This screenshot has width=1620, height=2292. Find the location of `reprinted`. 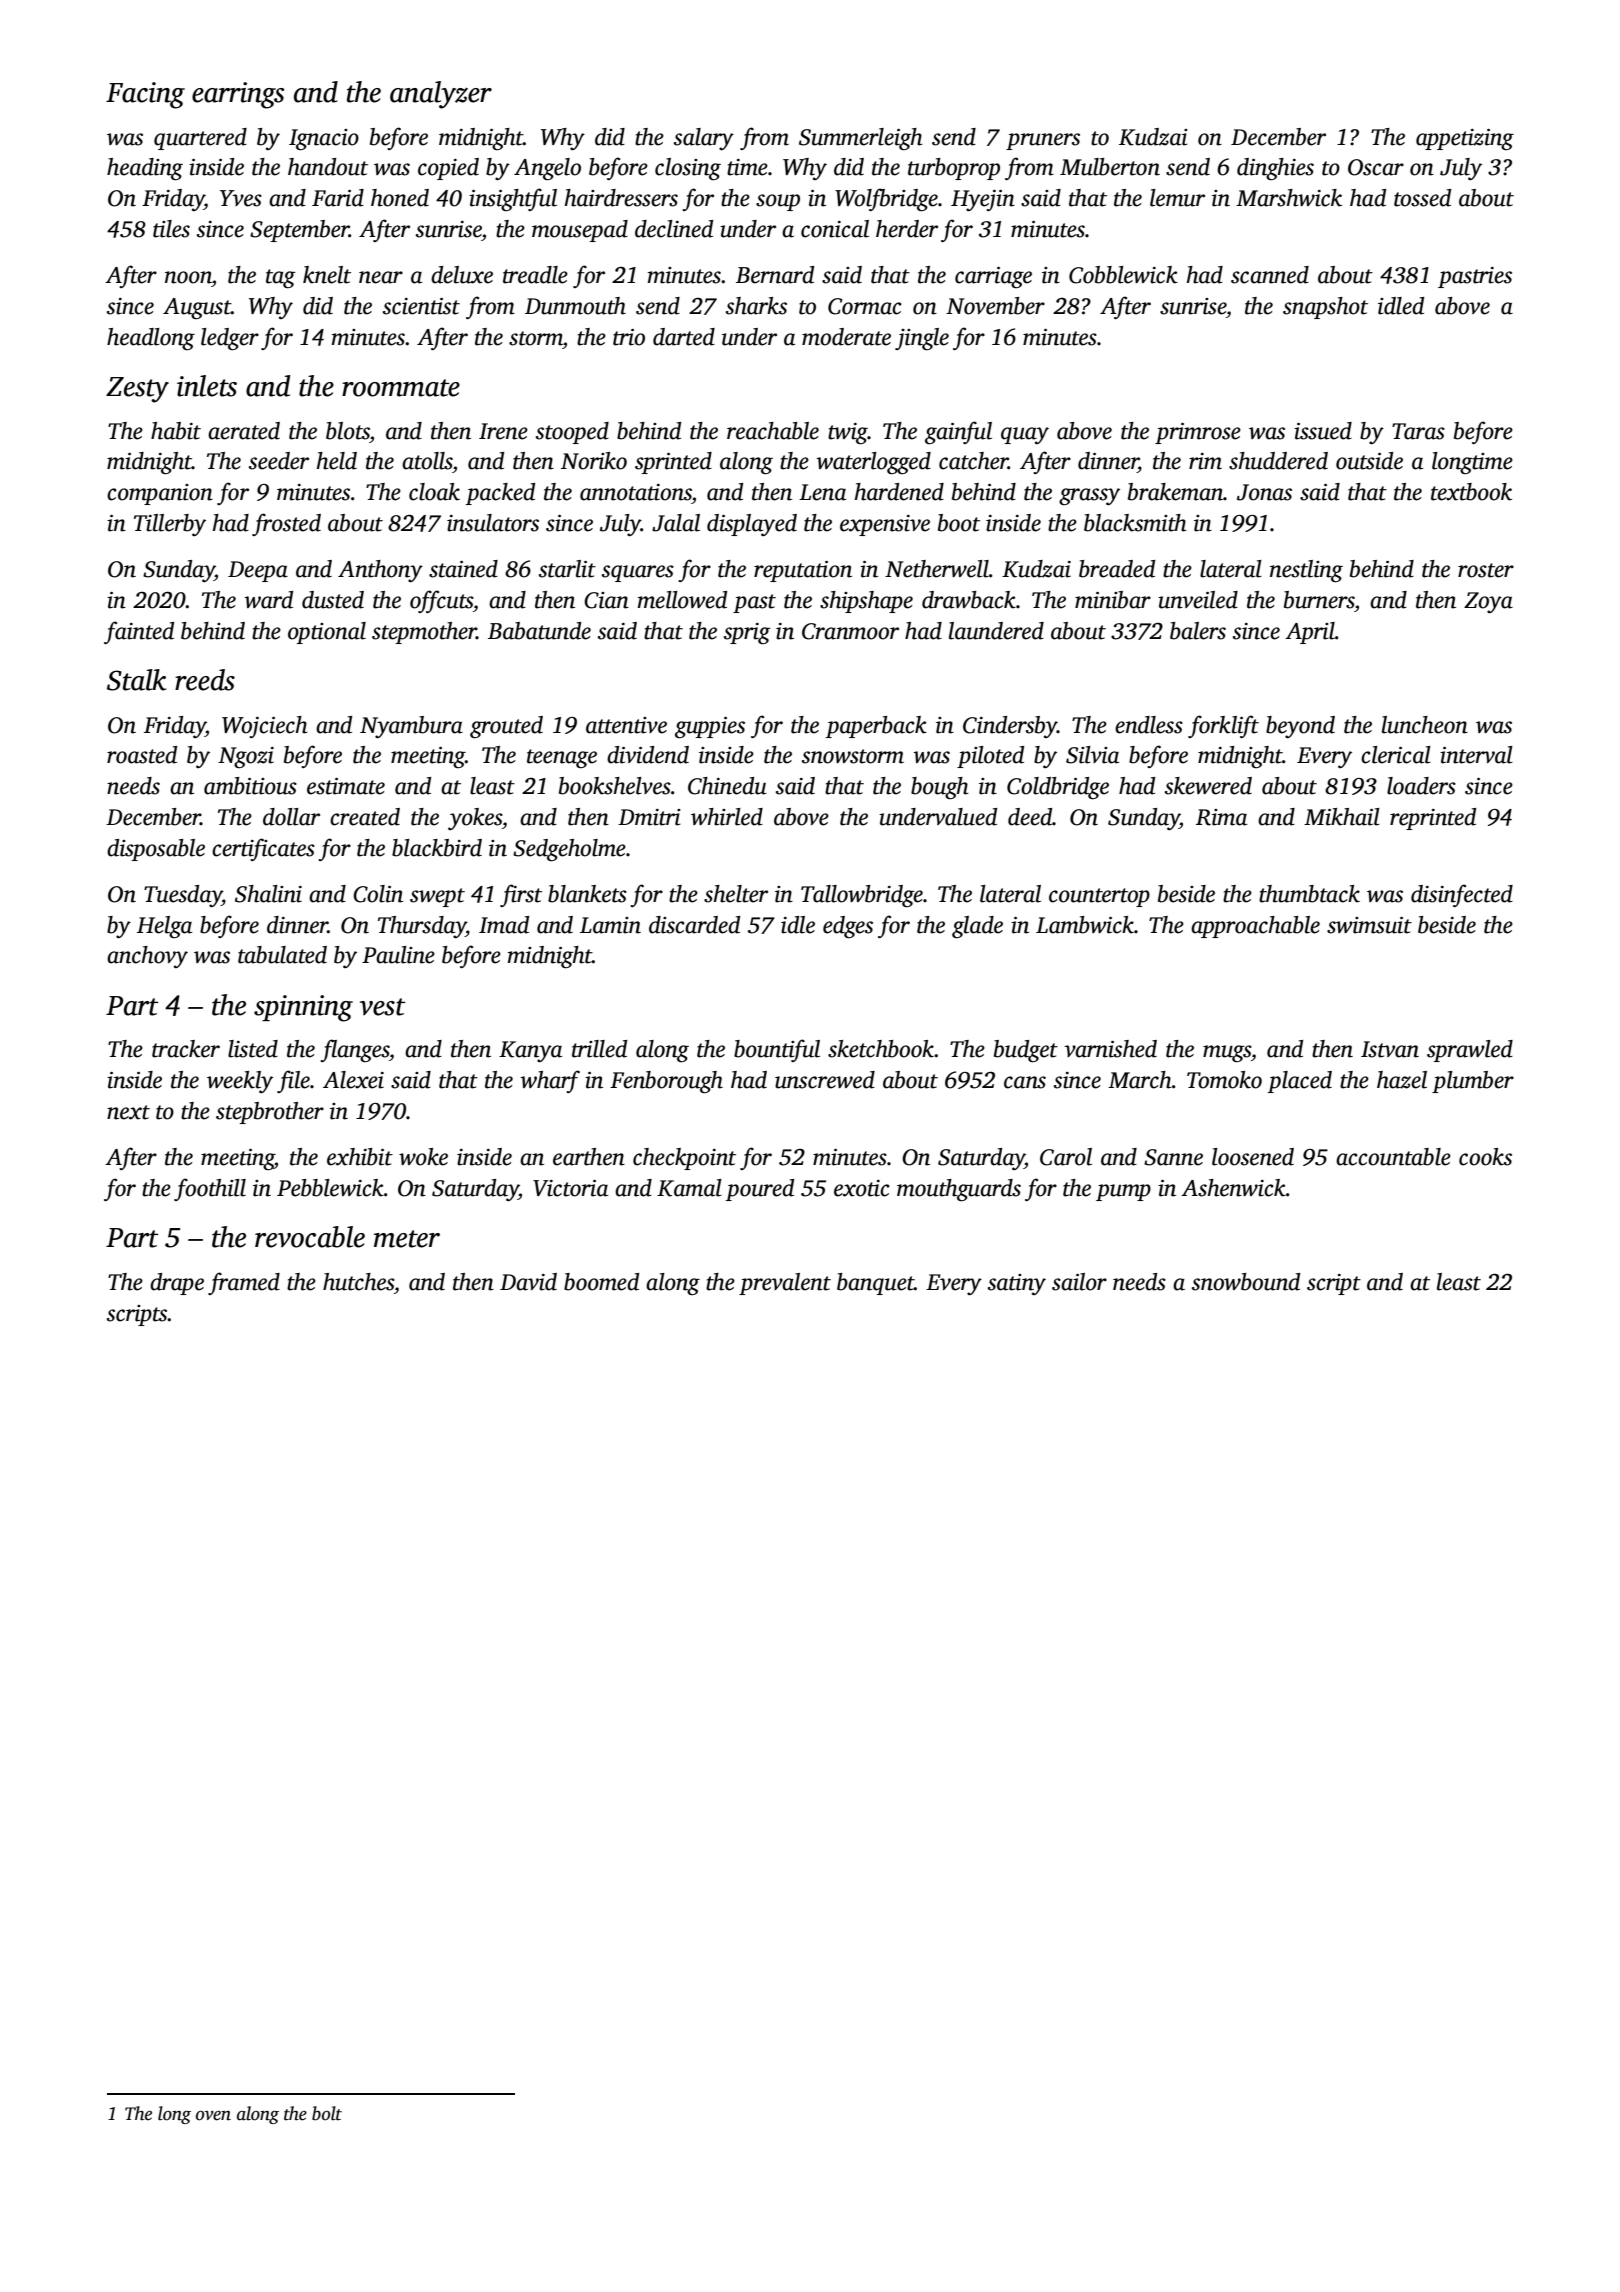

reprinted is located at coordinates (1433, 819).
